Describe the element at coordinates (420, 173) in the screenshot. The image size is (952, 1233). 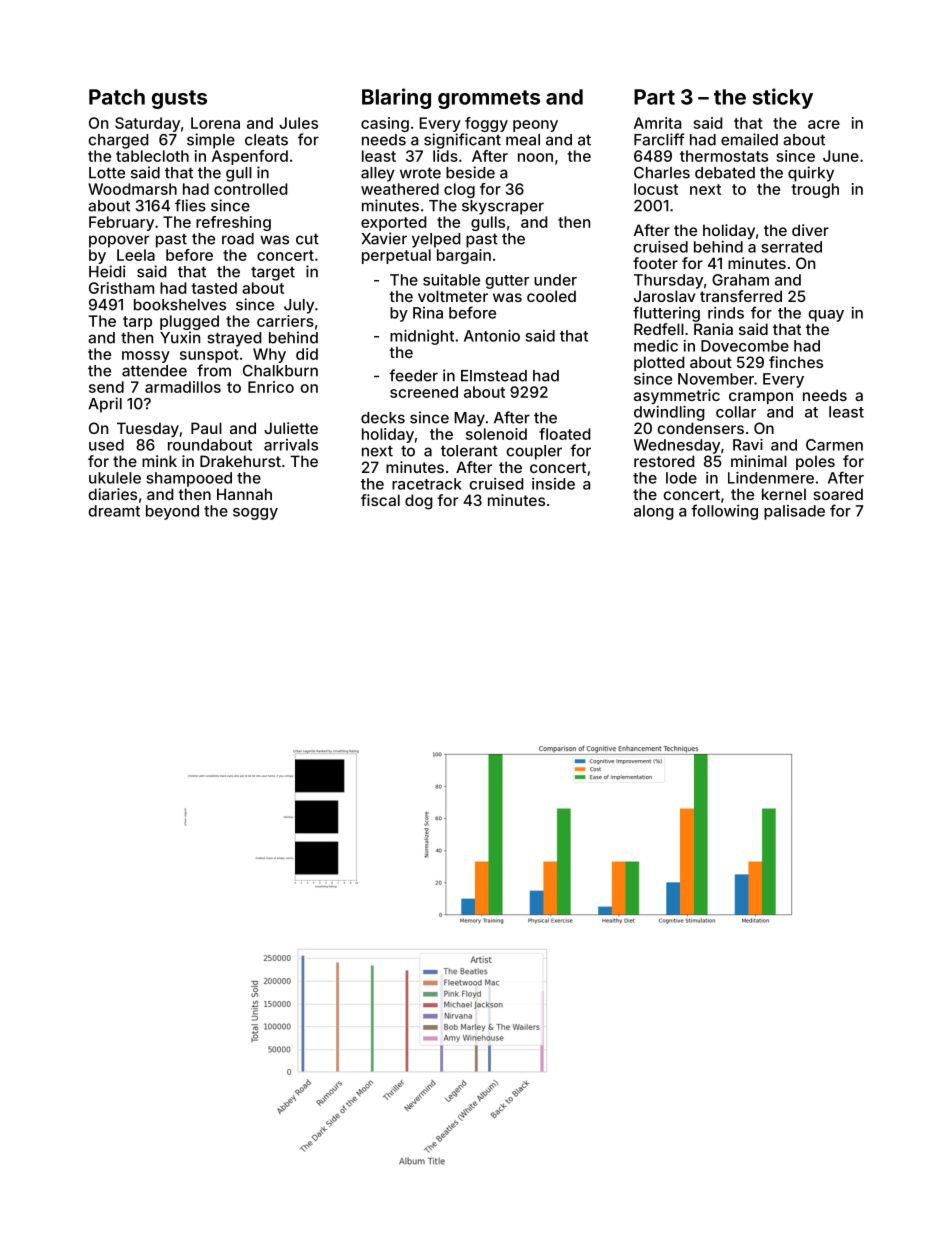
I see `wrote` at that location.
